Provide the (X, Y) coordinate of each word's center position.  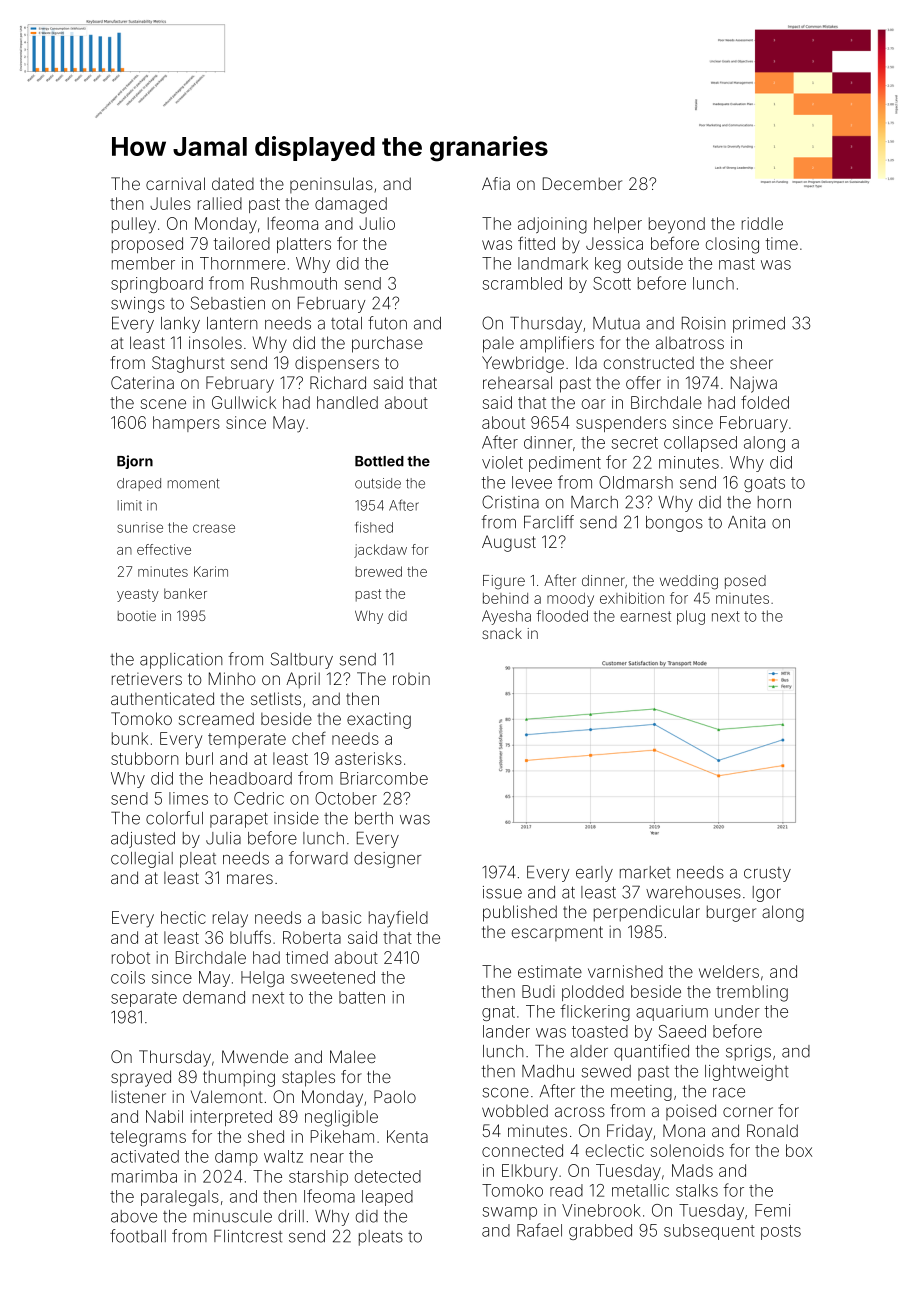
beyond (677, 225)
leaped (387, 1198)
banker (185, 593)
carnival (175, 183)
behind (505, 598)
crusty (767, 874)
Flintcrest (248, 1236)
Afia (496, 183)
